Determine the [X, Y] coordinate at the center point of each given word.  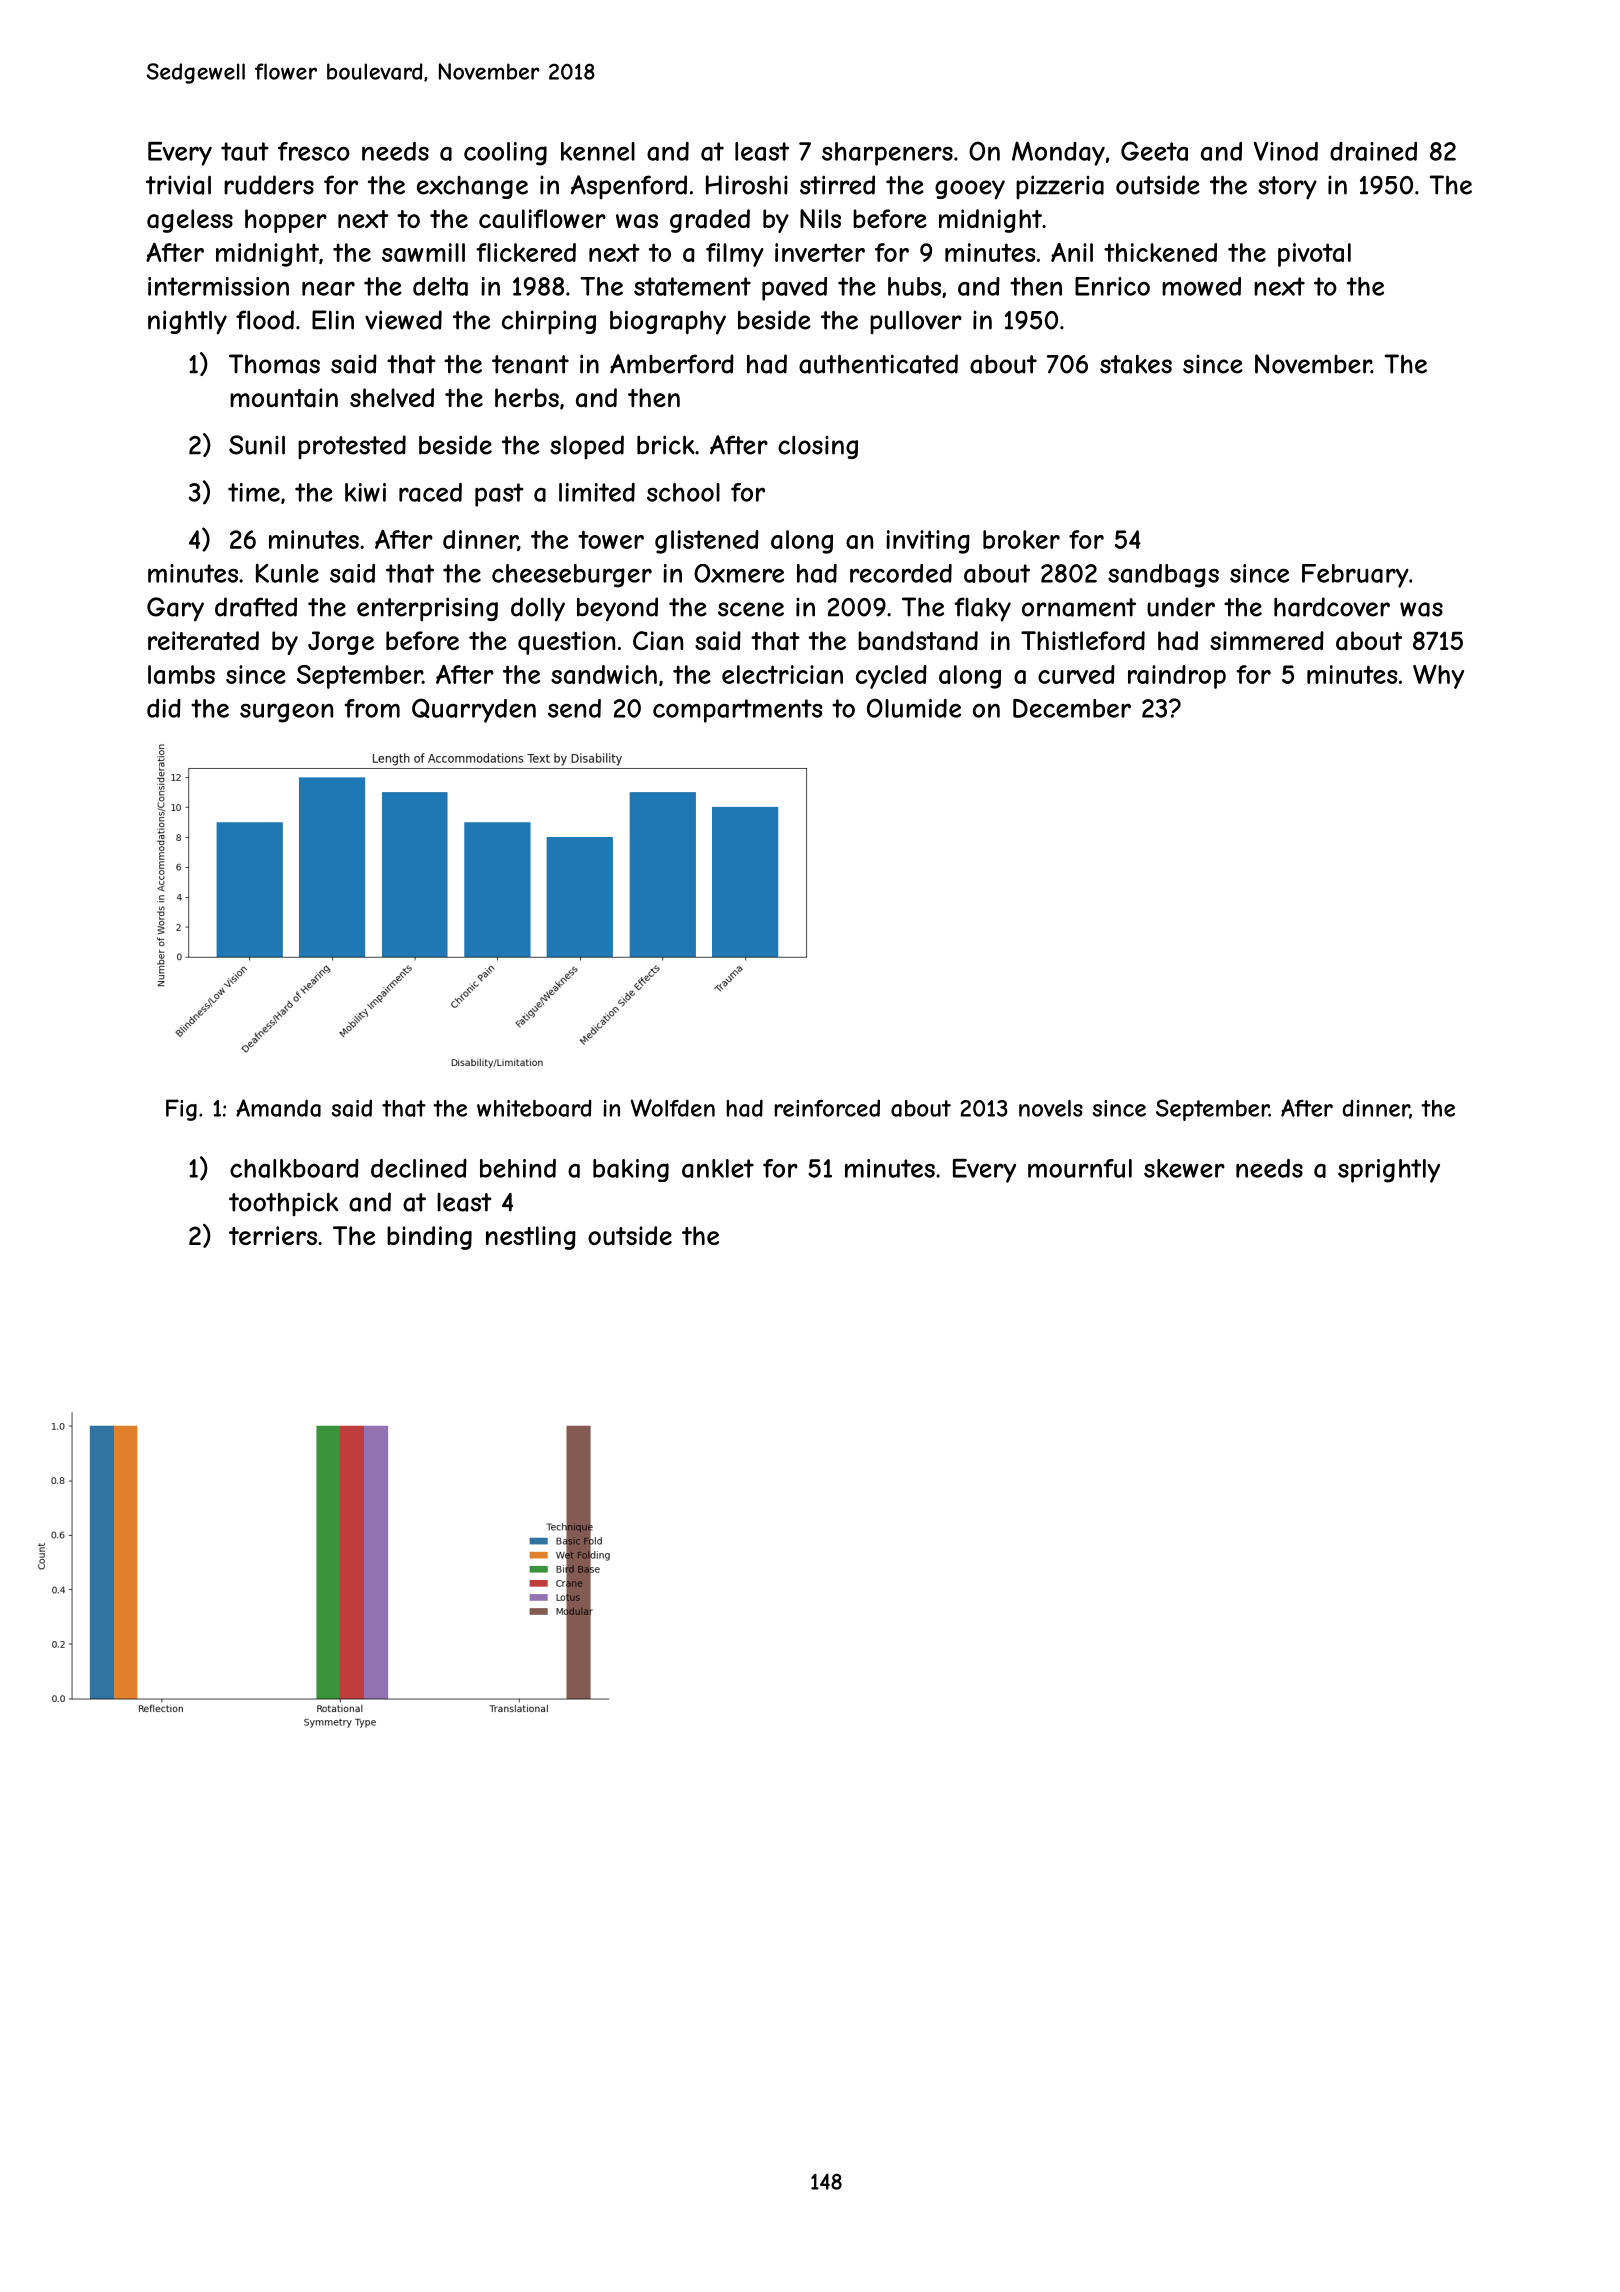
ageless [190, 221]
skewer [1184, 1168]
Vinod [1286, 151]
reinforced [827, 1108]
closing [818, 447]
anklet [718, 1168]
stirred [837, 185]
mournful [1080, 1168]
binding [429, 1238]
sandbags [1163, 576]
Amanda [278, 1108]
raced [430, 492]
